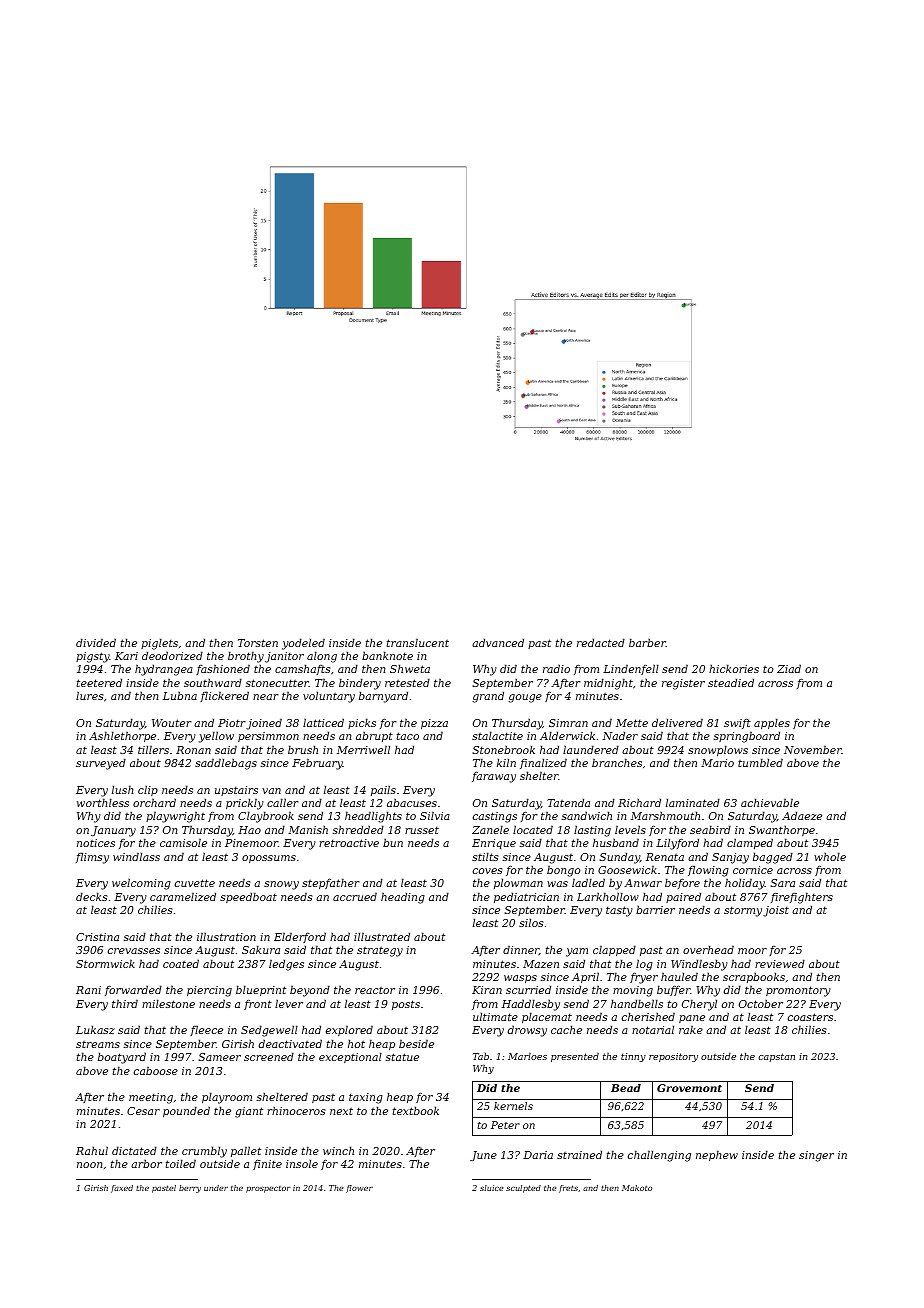 The image size is (924, 1308). I want to click on notices, so click(96, 843).
